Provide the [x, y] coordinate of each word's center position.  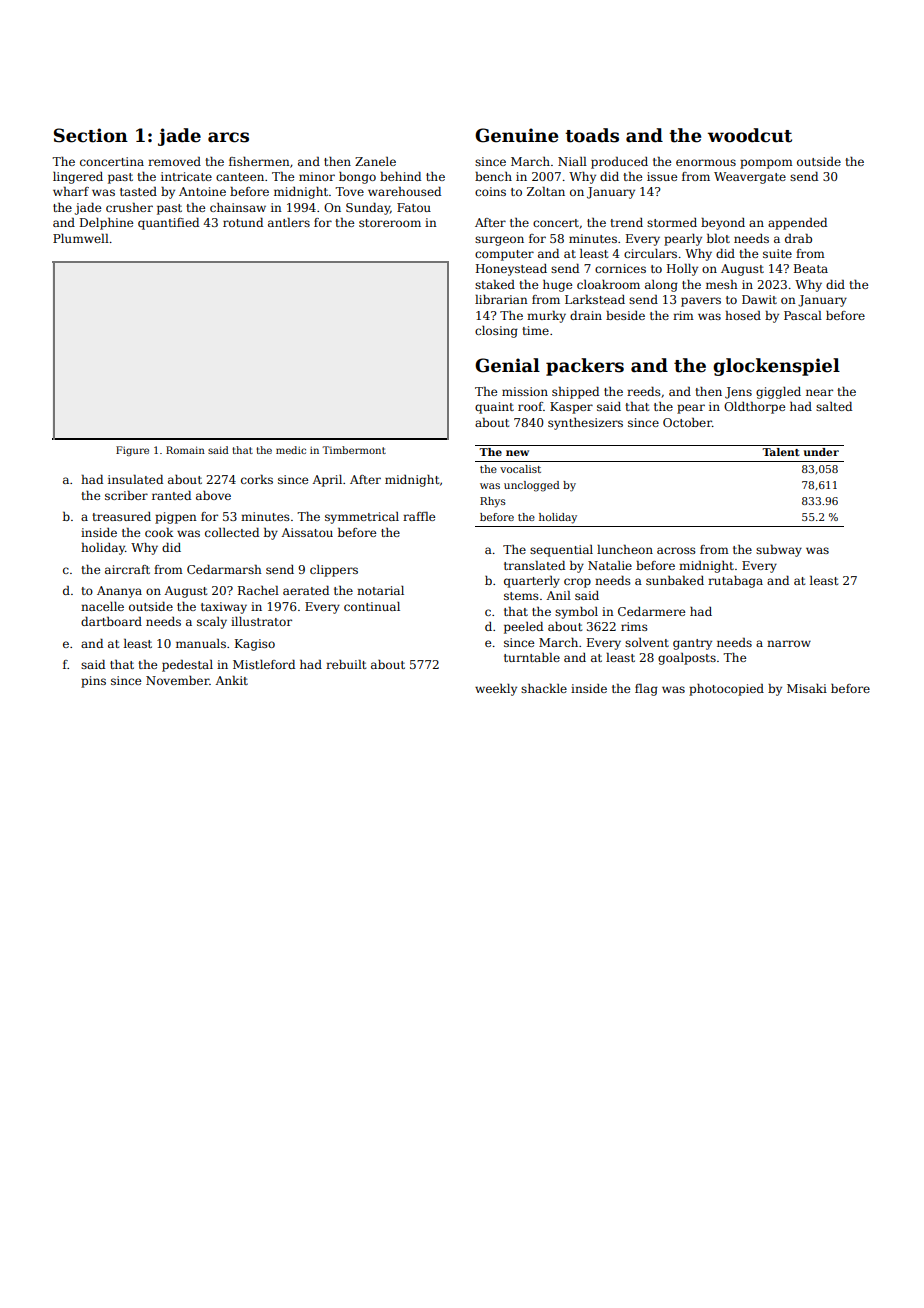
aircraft [127, 569]
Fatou [414, 207]
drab [798, 238]
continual [372, 606]
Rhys [493, 502]
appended [797, 224]
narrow [789, 643]
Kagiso [255, 645]
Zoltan [546, 191]
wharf [71, 191]
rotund [243, 222]
